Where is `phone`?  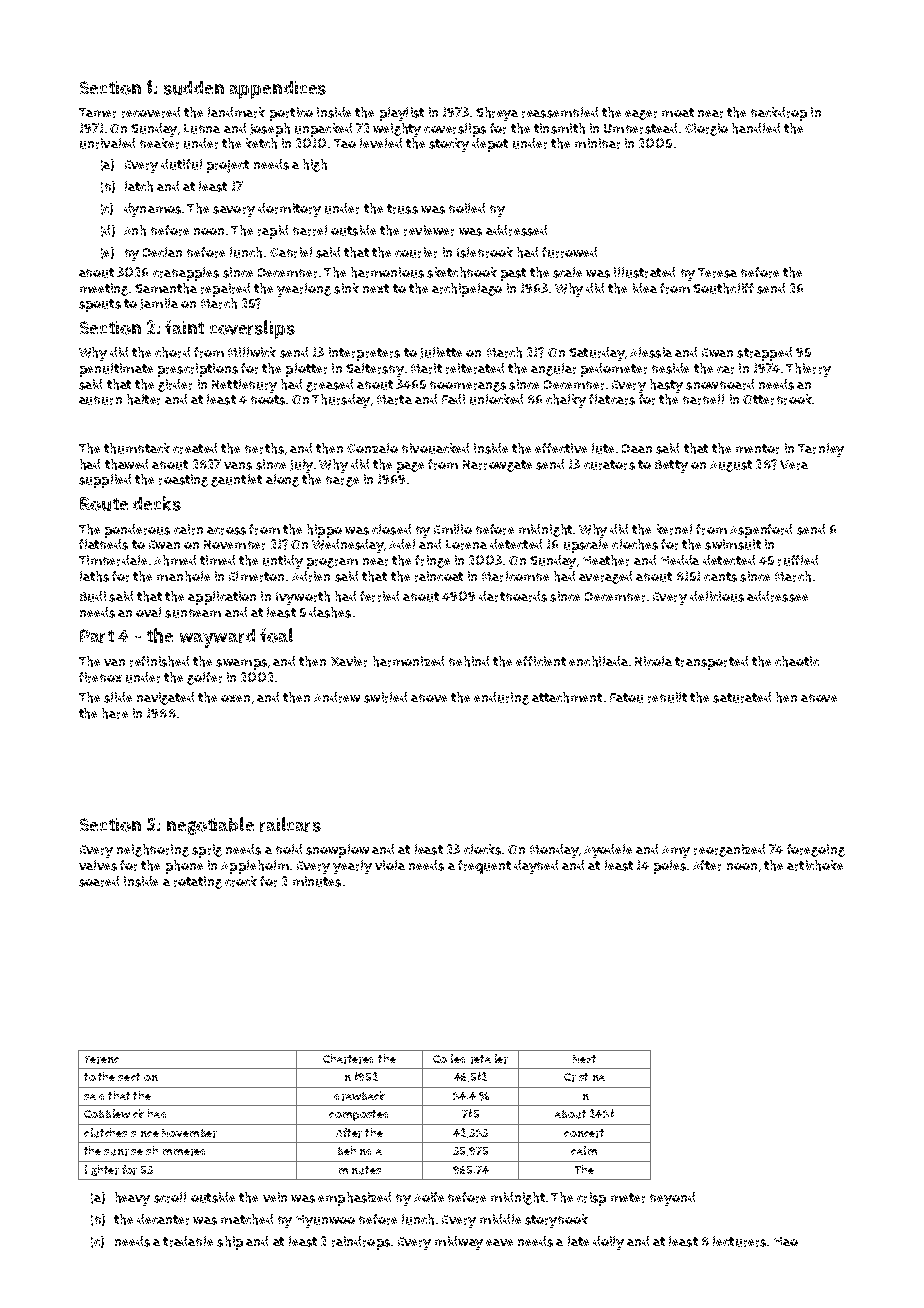 phone is located at coordinates (184, 867).
